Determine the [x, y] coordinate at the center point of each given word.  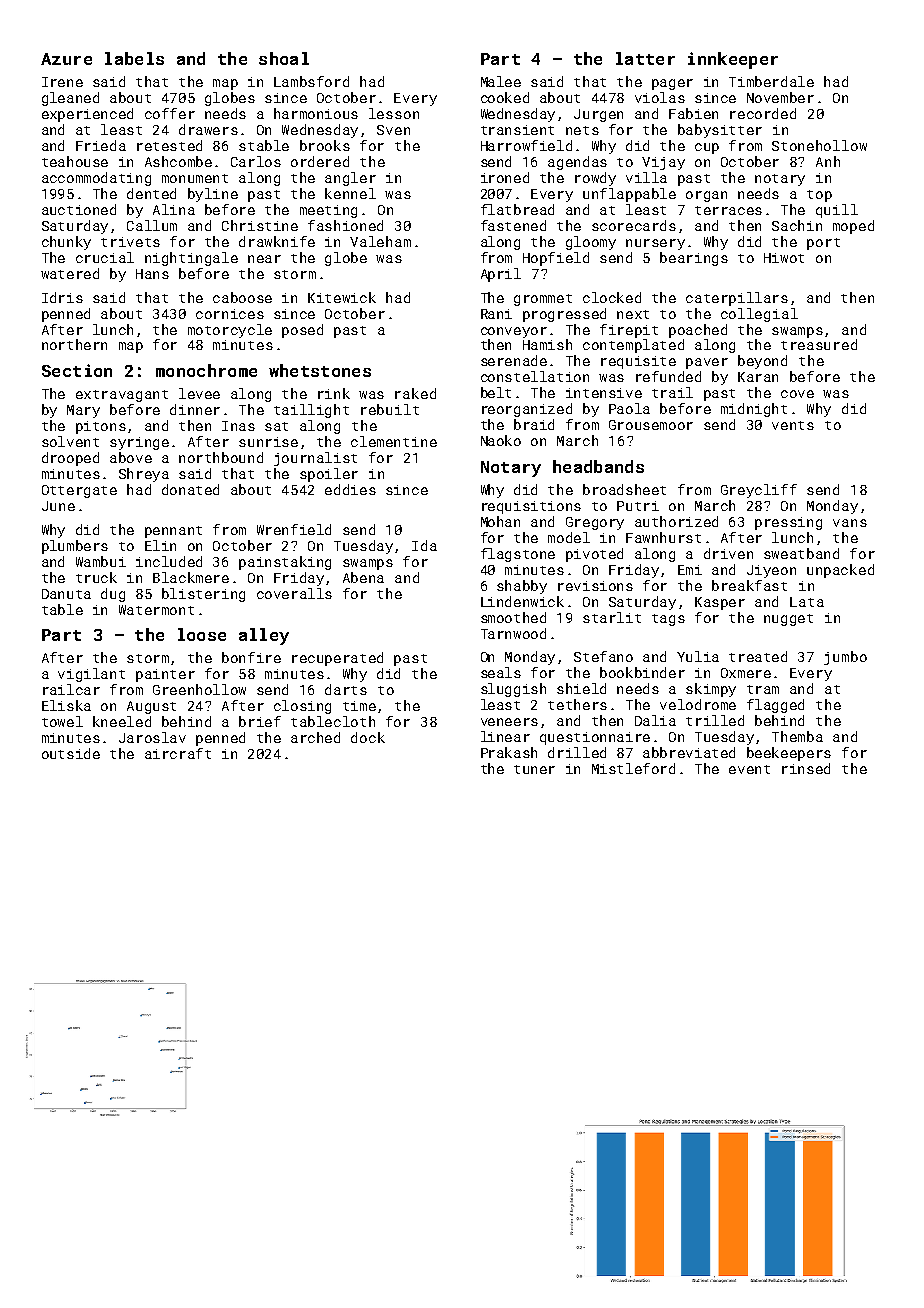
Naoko [501, 440]
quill [837, 211]
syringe [139, 443]
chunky [66, 243]
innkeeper [733, 60]
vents [793, 425]
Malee [501, 81]
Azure [66, 59]
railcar [71, 689]
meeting [328, 211]
